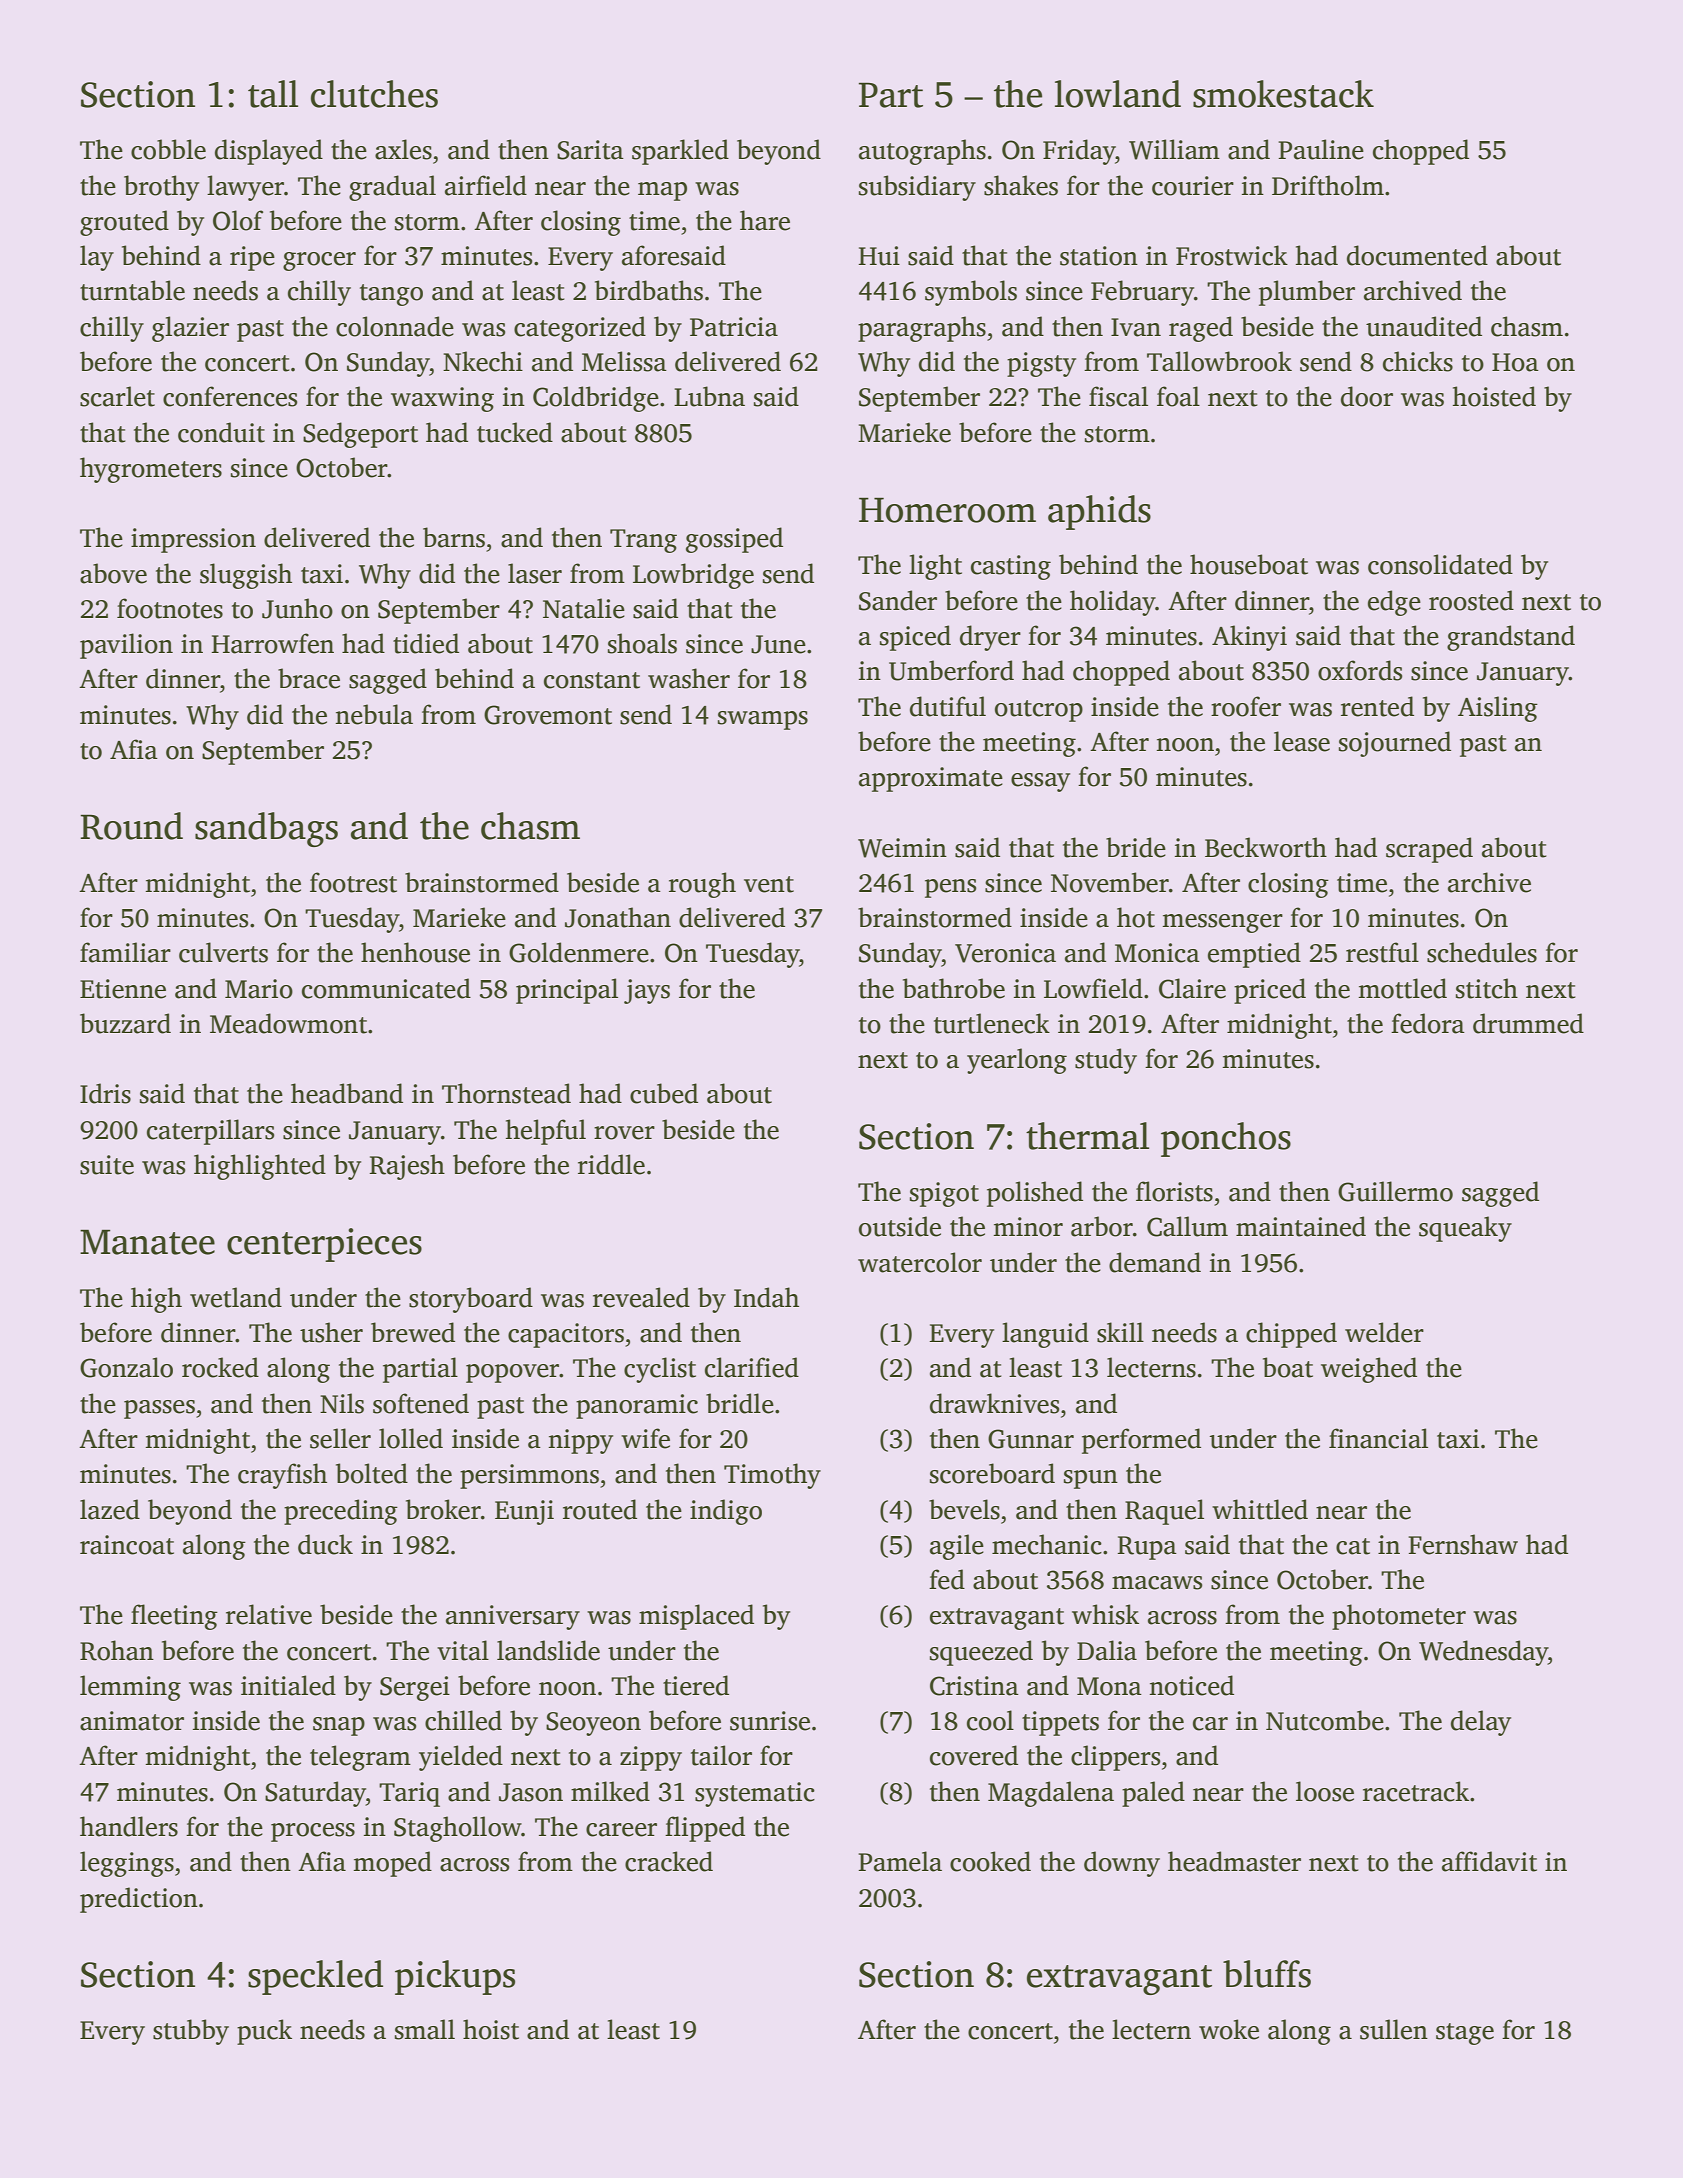  What do you see at coordinates (922, 329) in the document?
I see `paragraphs` at bounding box center [922, 329].
